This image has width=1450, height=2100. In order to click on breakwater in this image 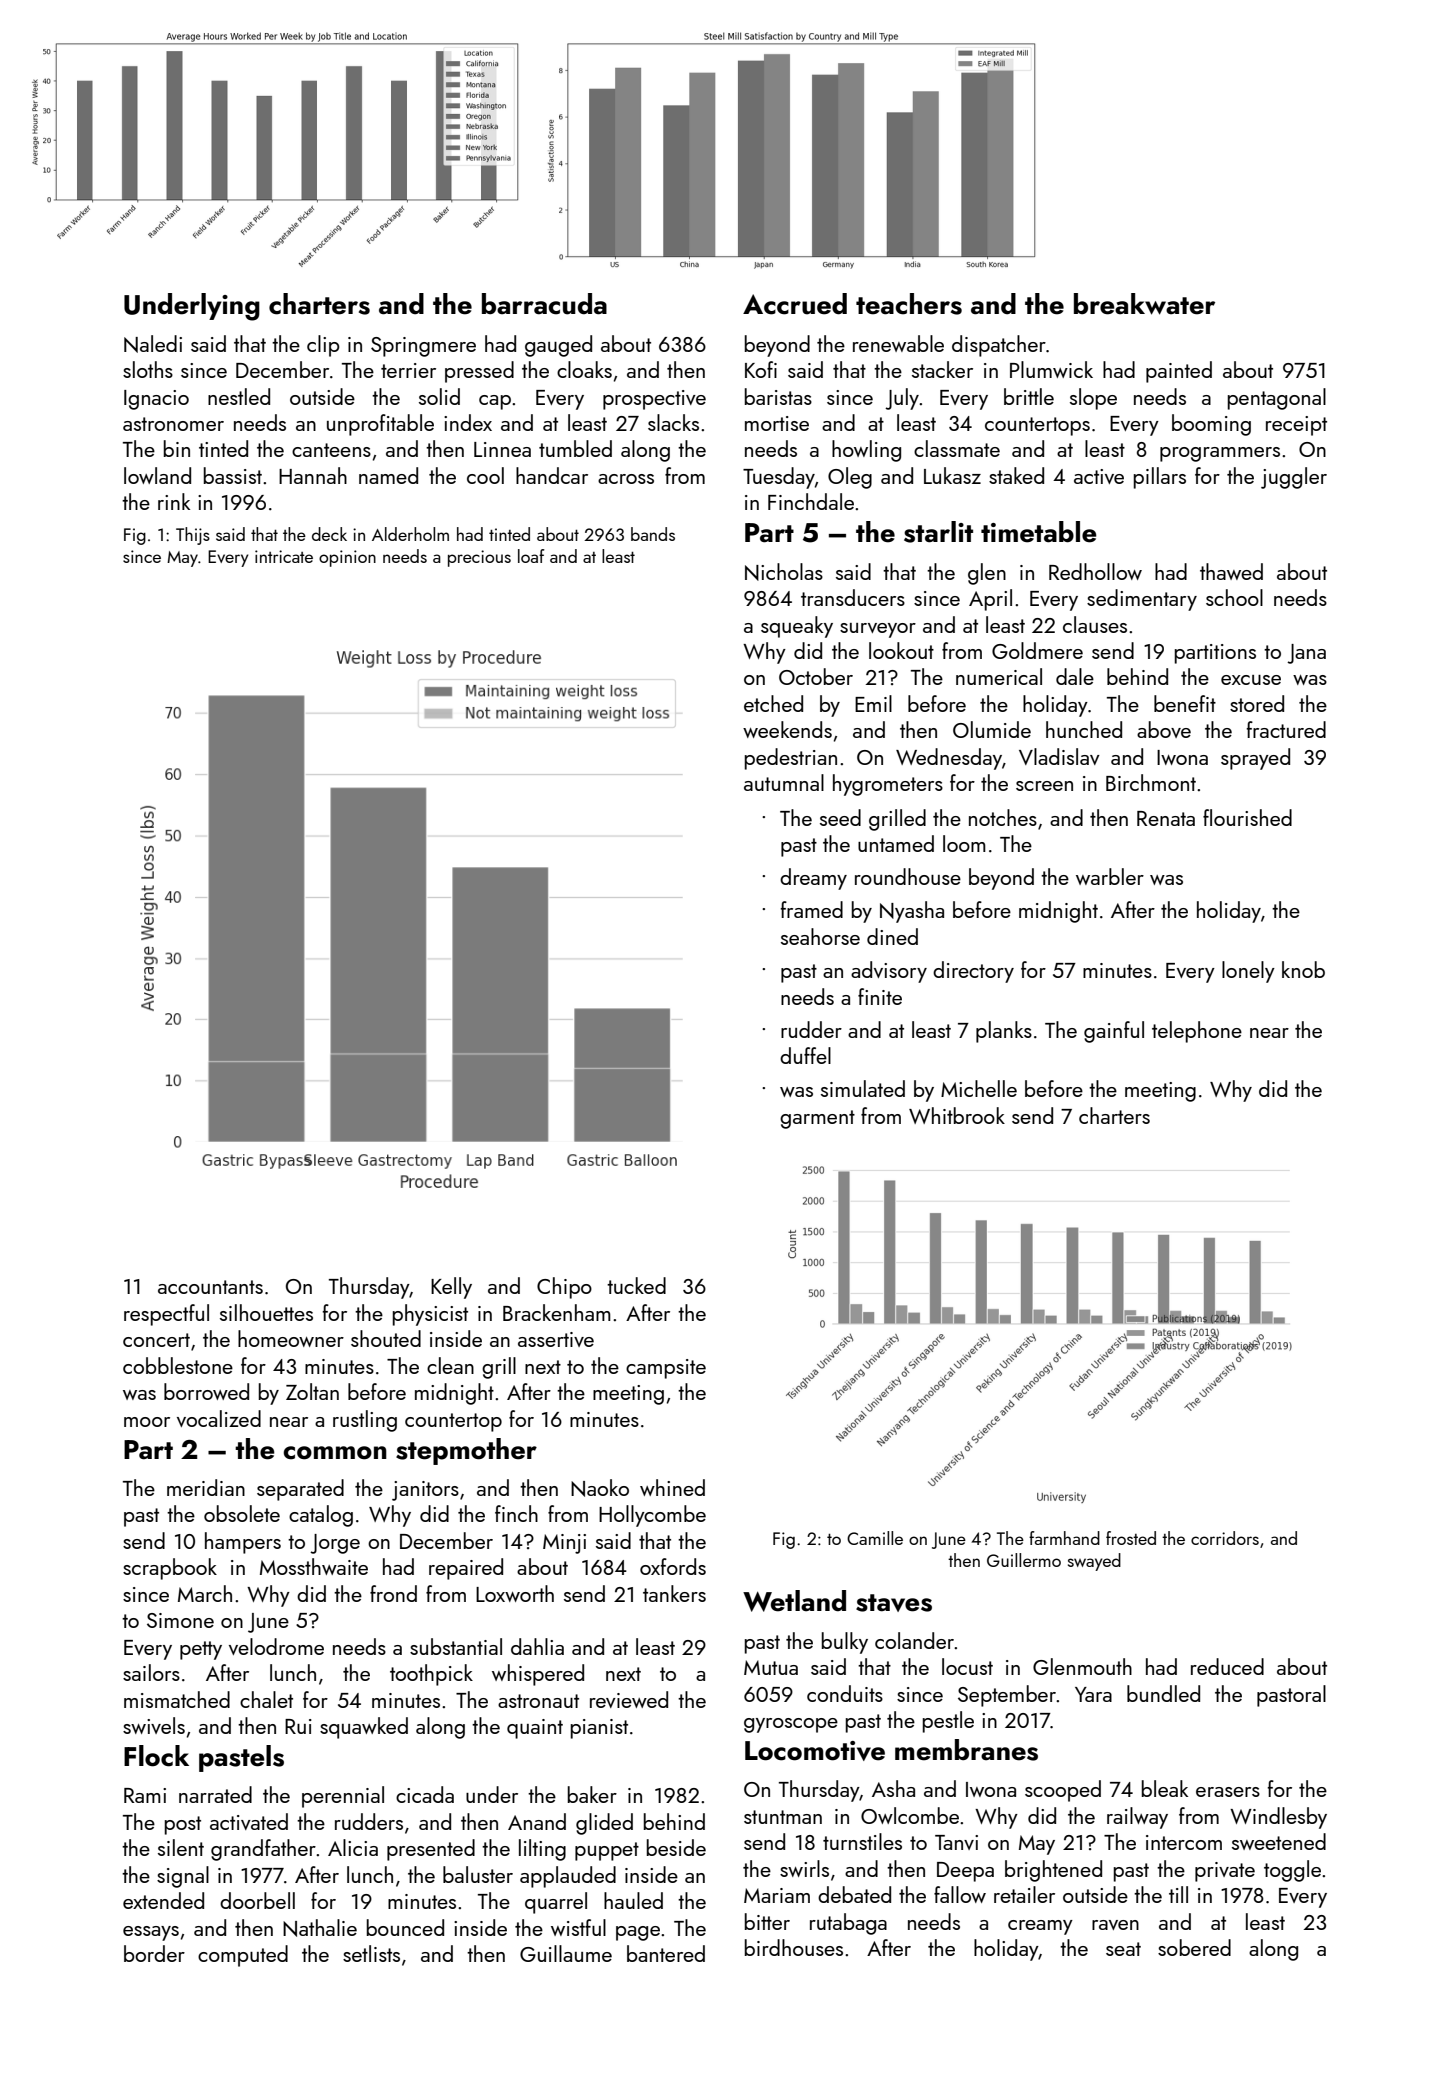, I will do `click(1144, 304)`.
